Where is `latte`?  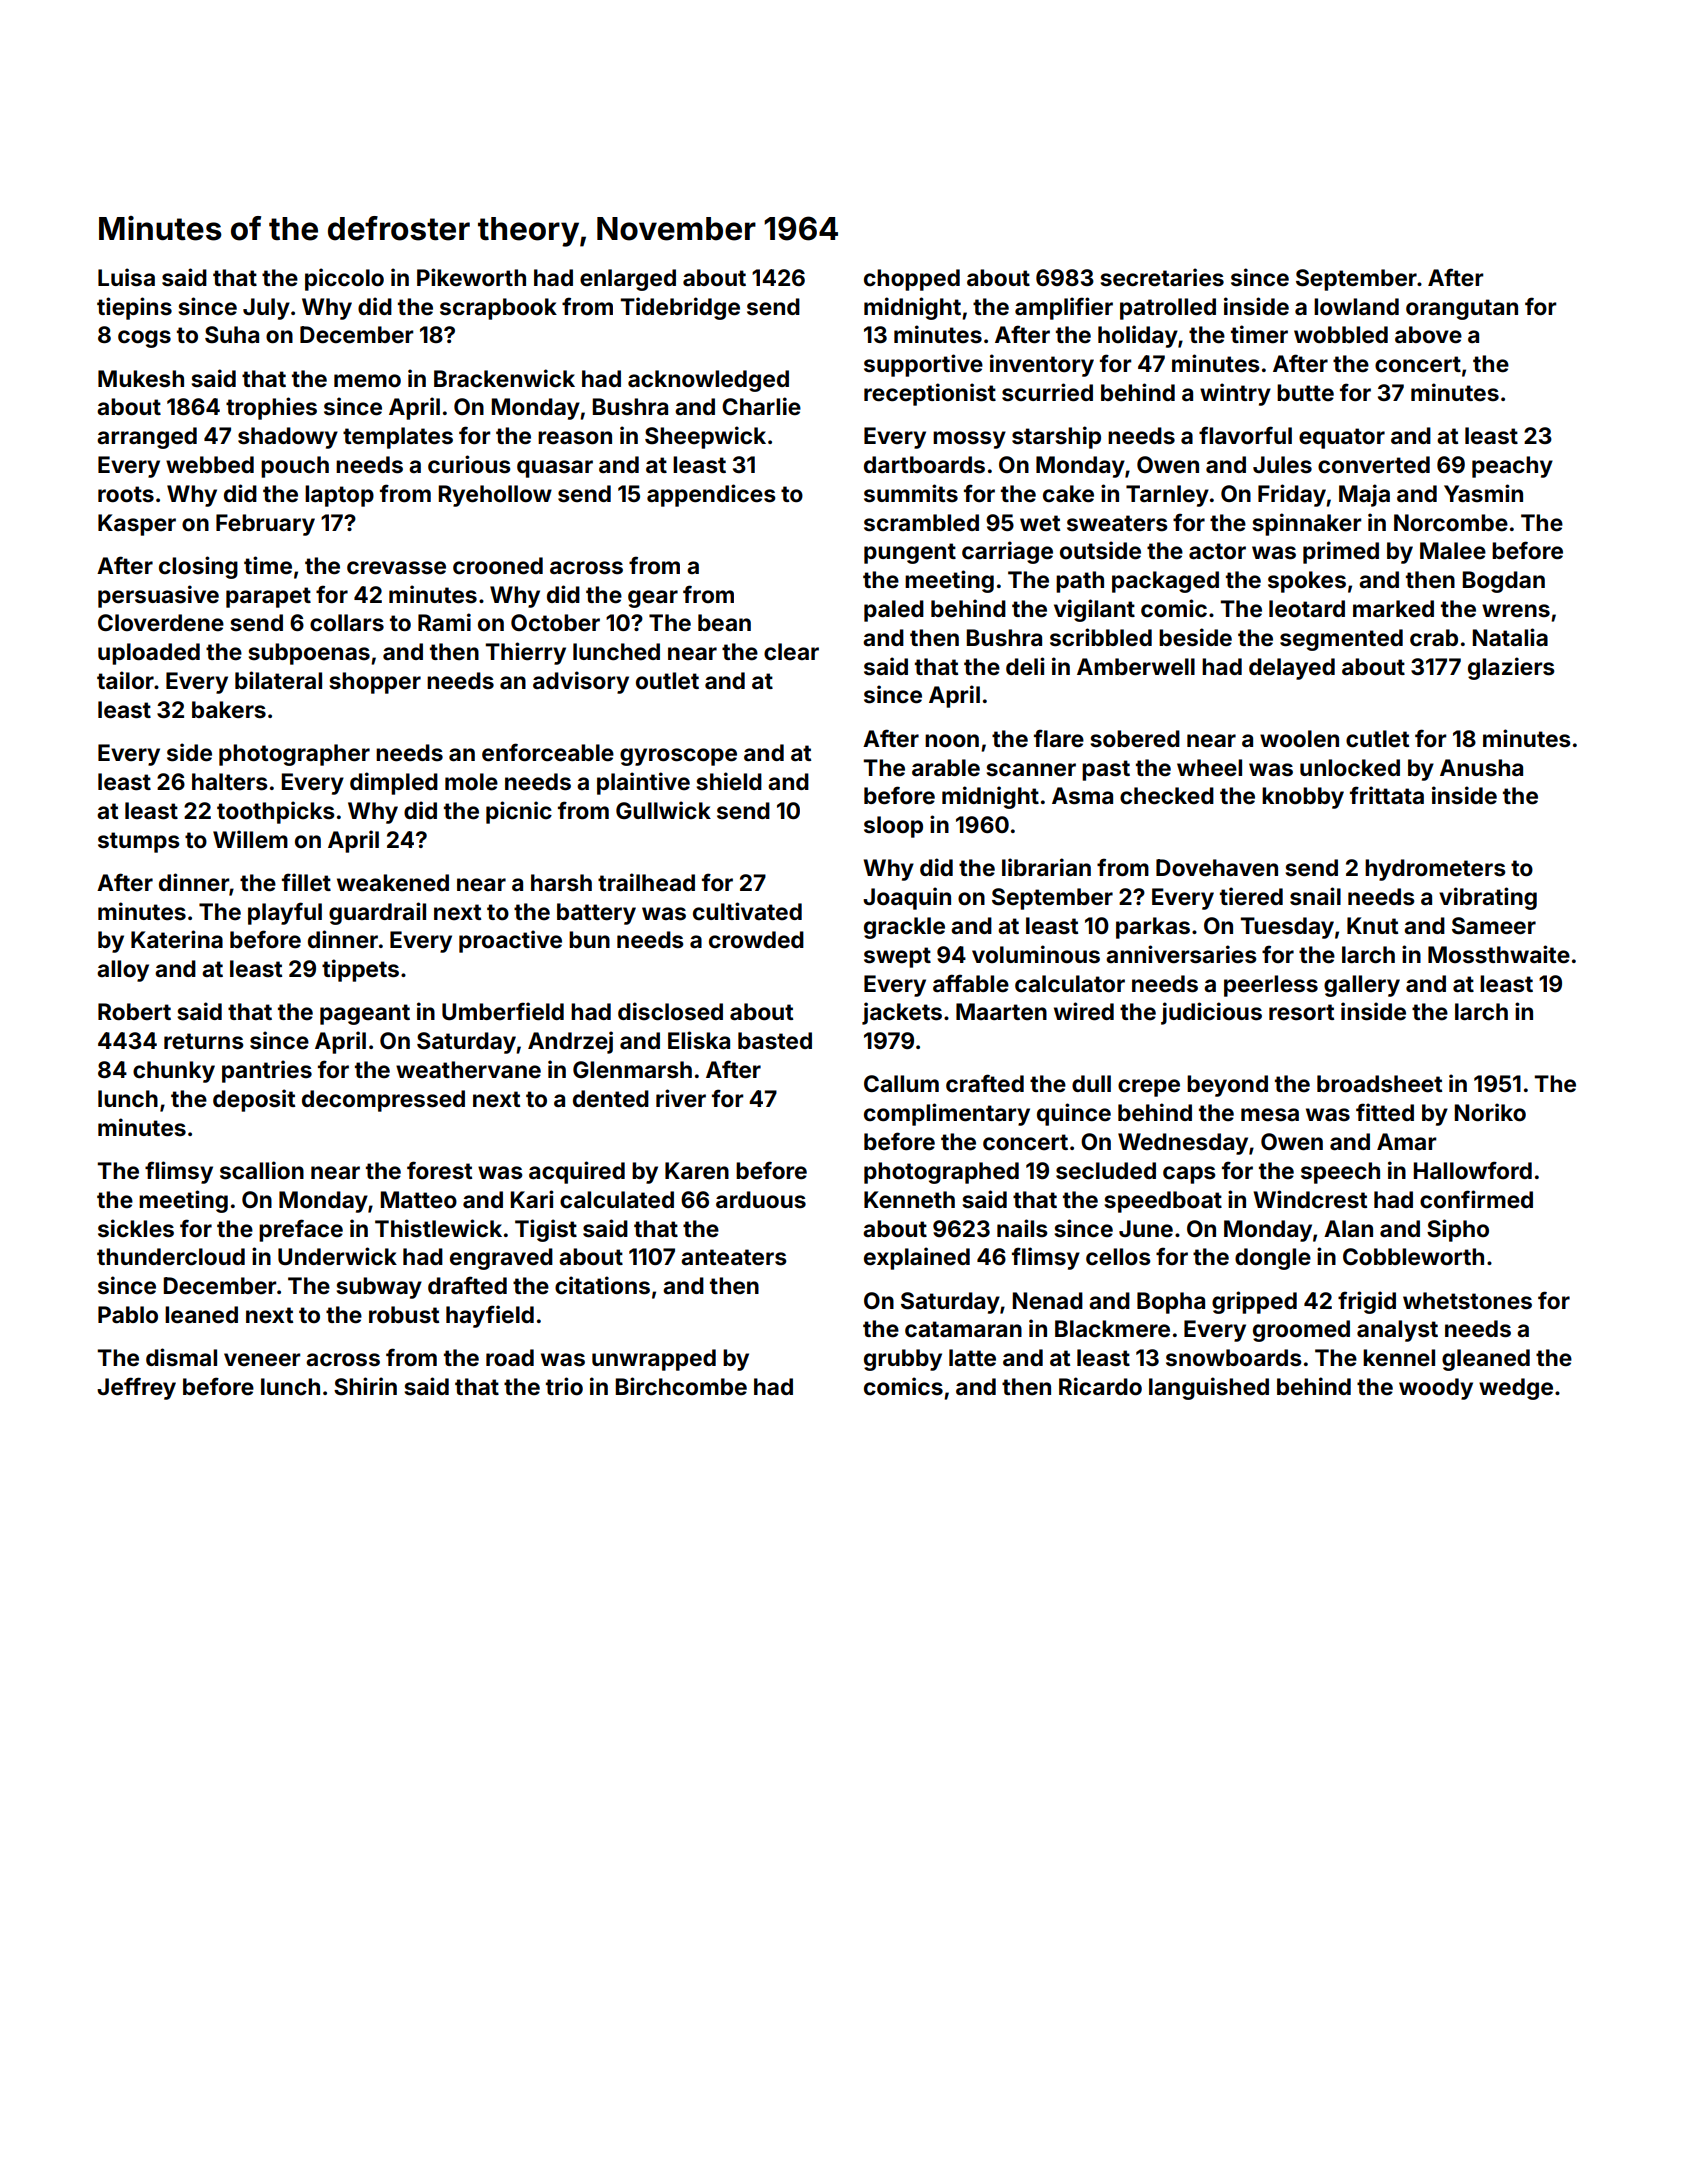 latte is located at coordinates (972, 1358).
